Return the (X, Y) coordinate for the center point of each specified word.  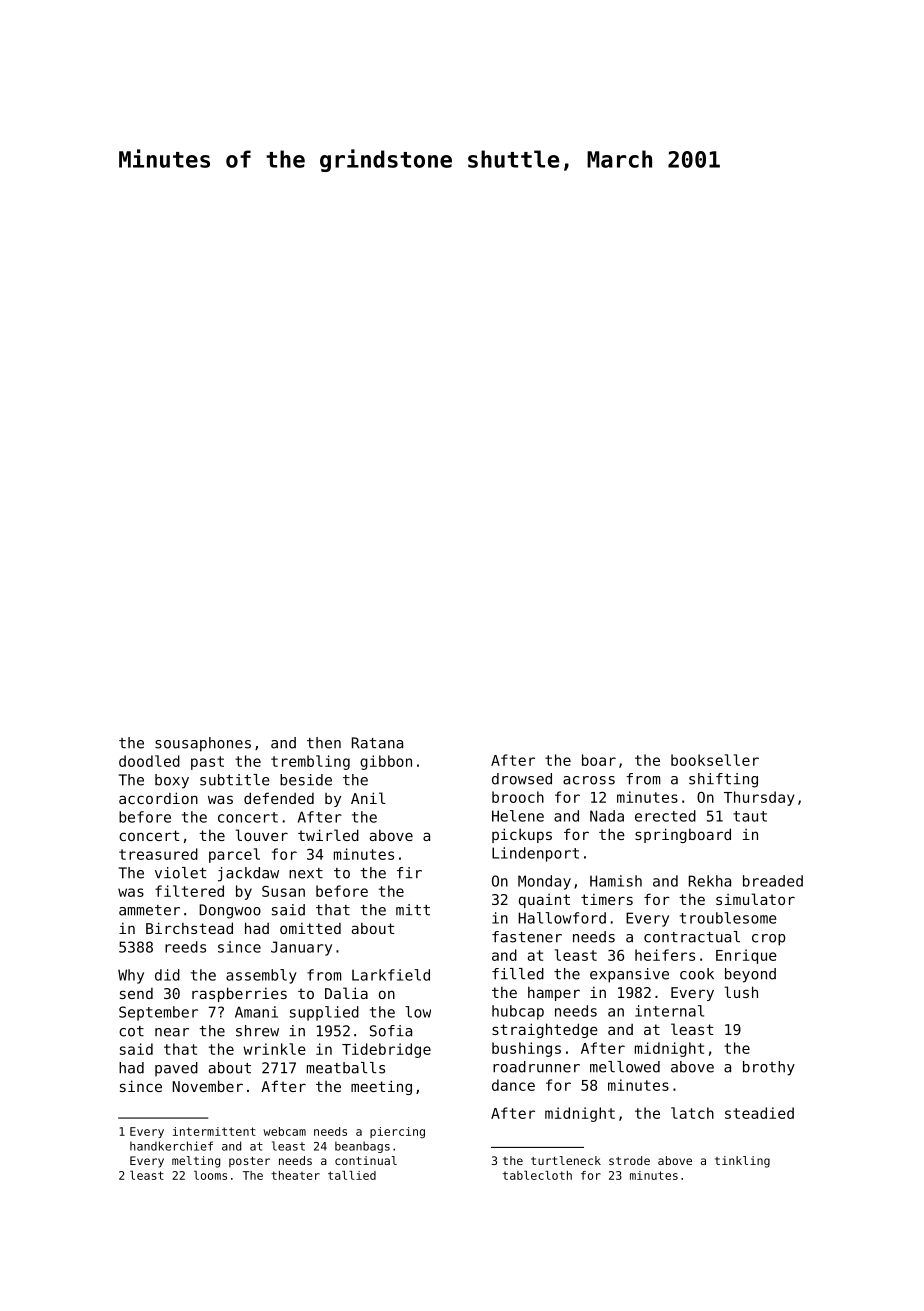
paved (176, 1069)
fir (409, 873)
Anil (368, 798)
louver (262, 835)
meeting (381, 1087)
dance (513, 1085)
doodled (149, 761)
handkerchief (171, 1146)
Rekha (710, 881)
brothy (769, 1068)
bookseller (715, 760)
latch (692, 1113)
